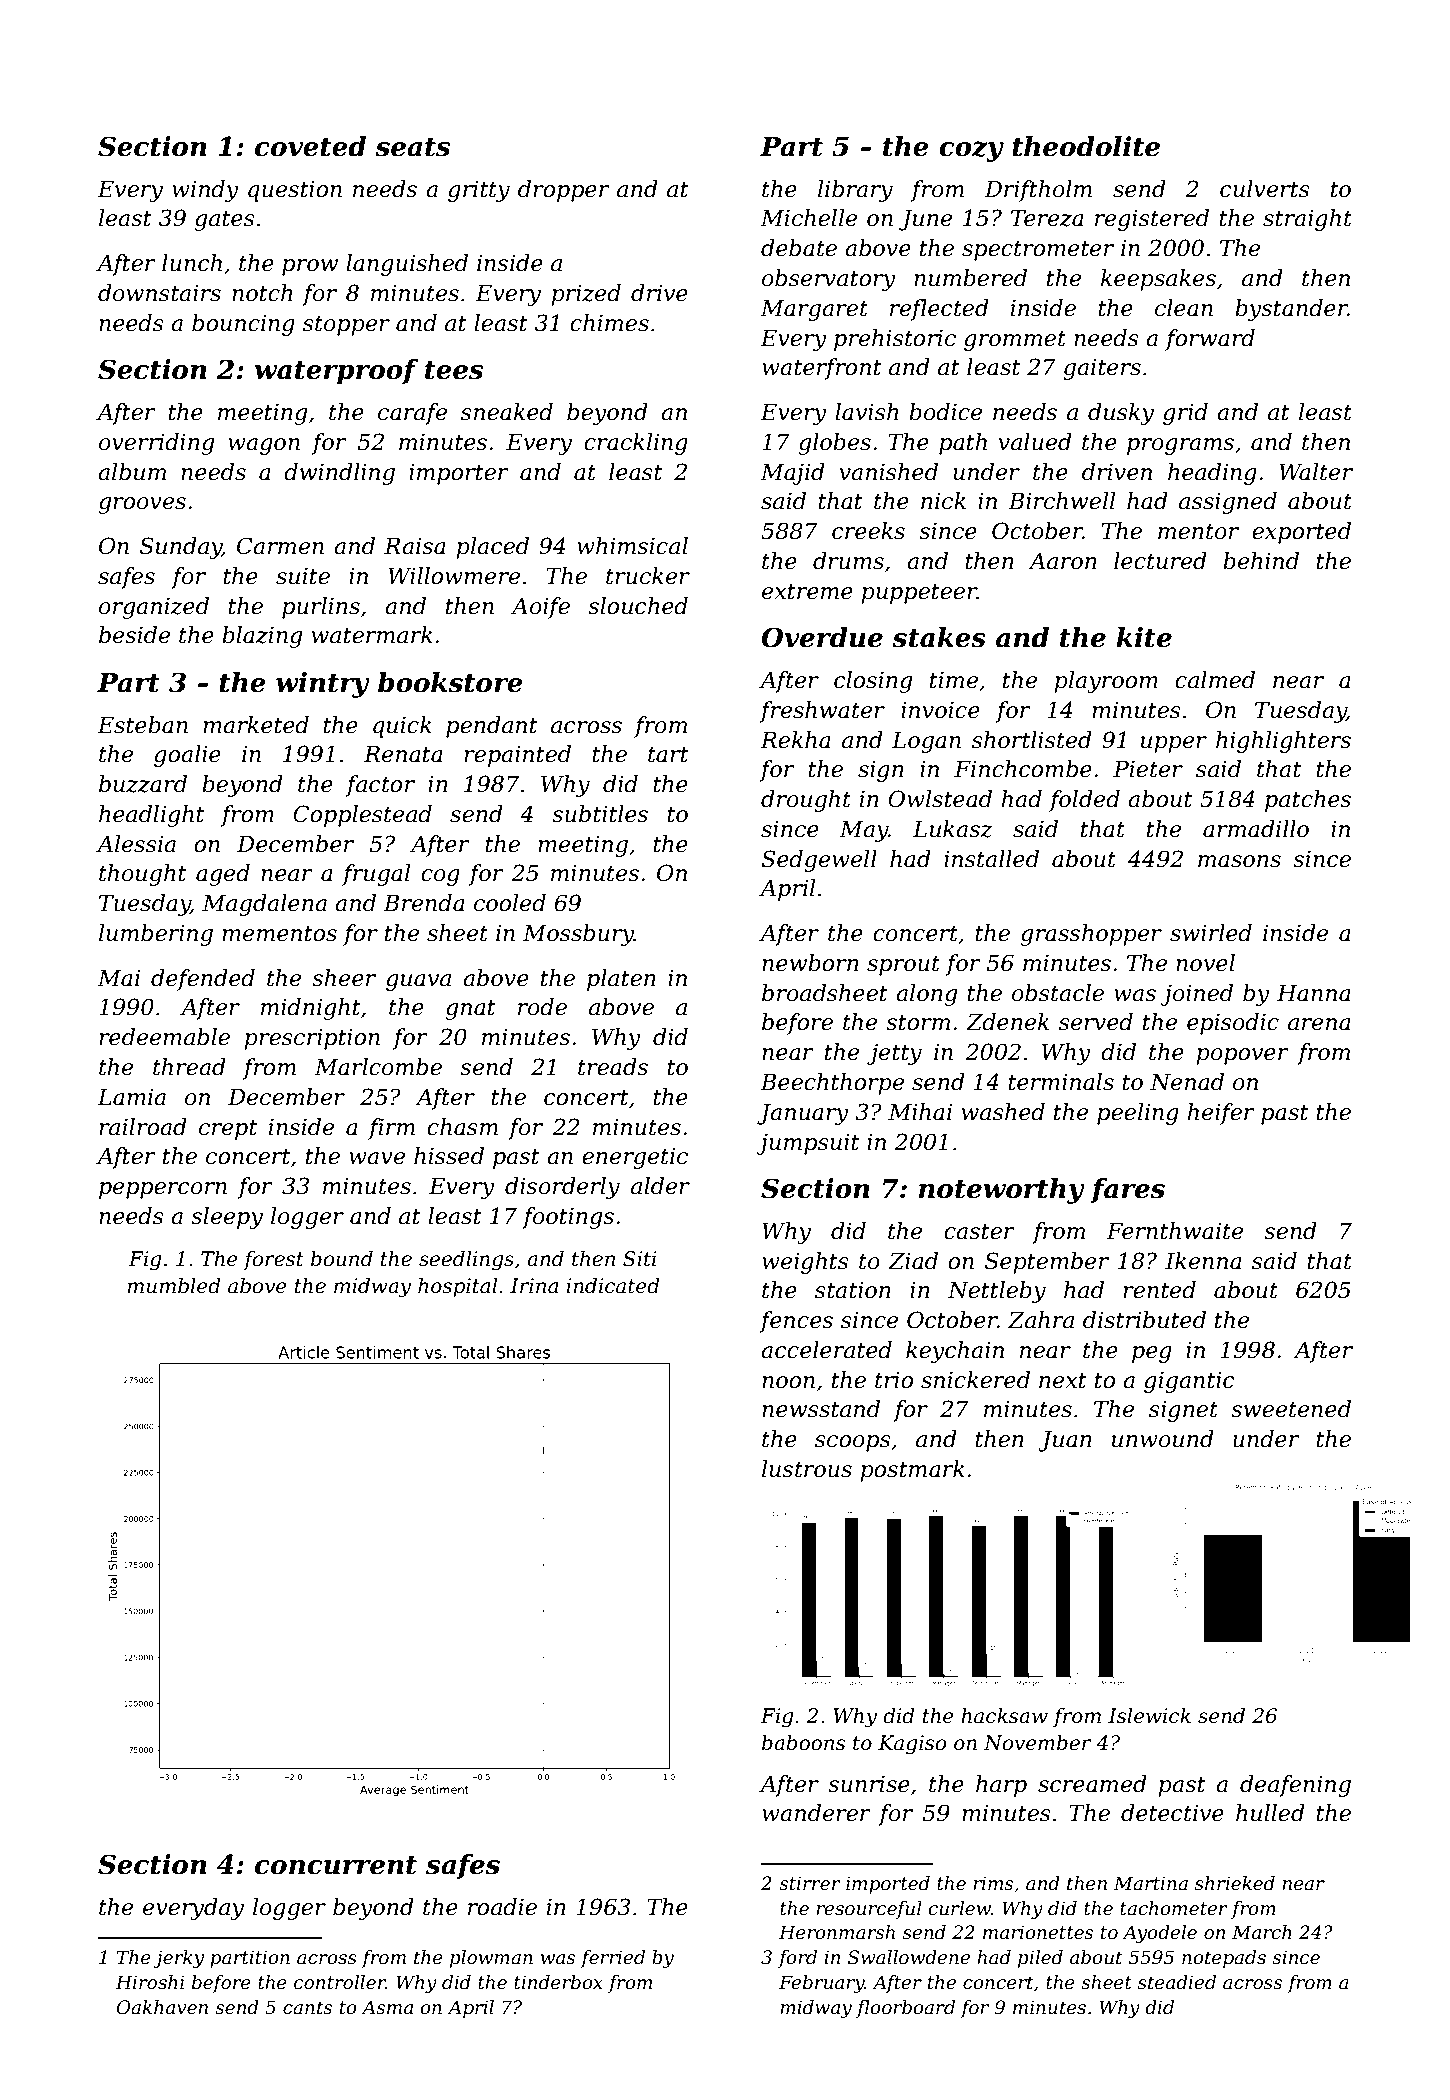 This screenshot has height=2100, width=1450. I want to click on patches, so click(1308, 801).
